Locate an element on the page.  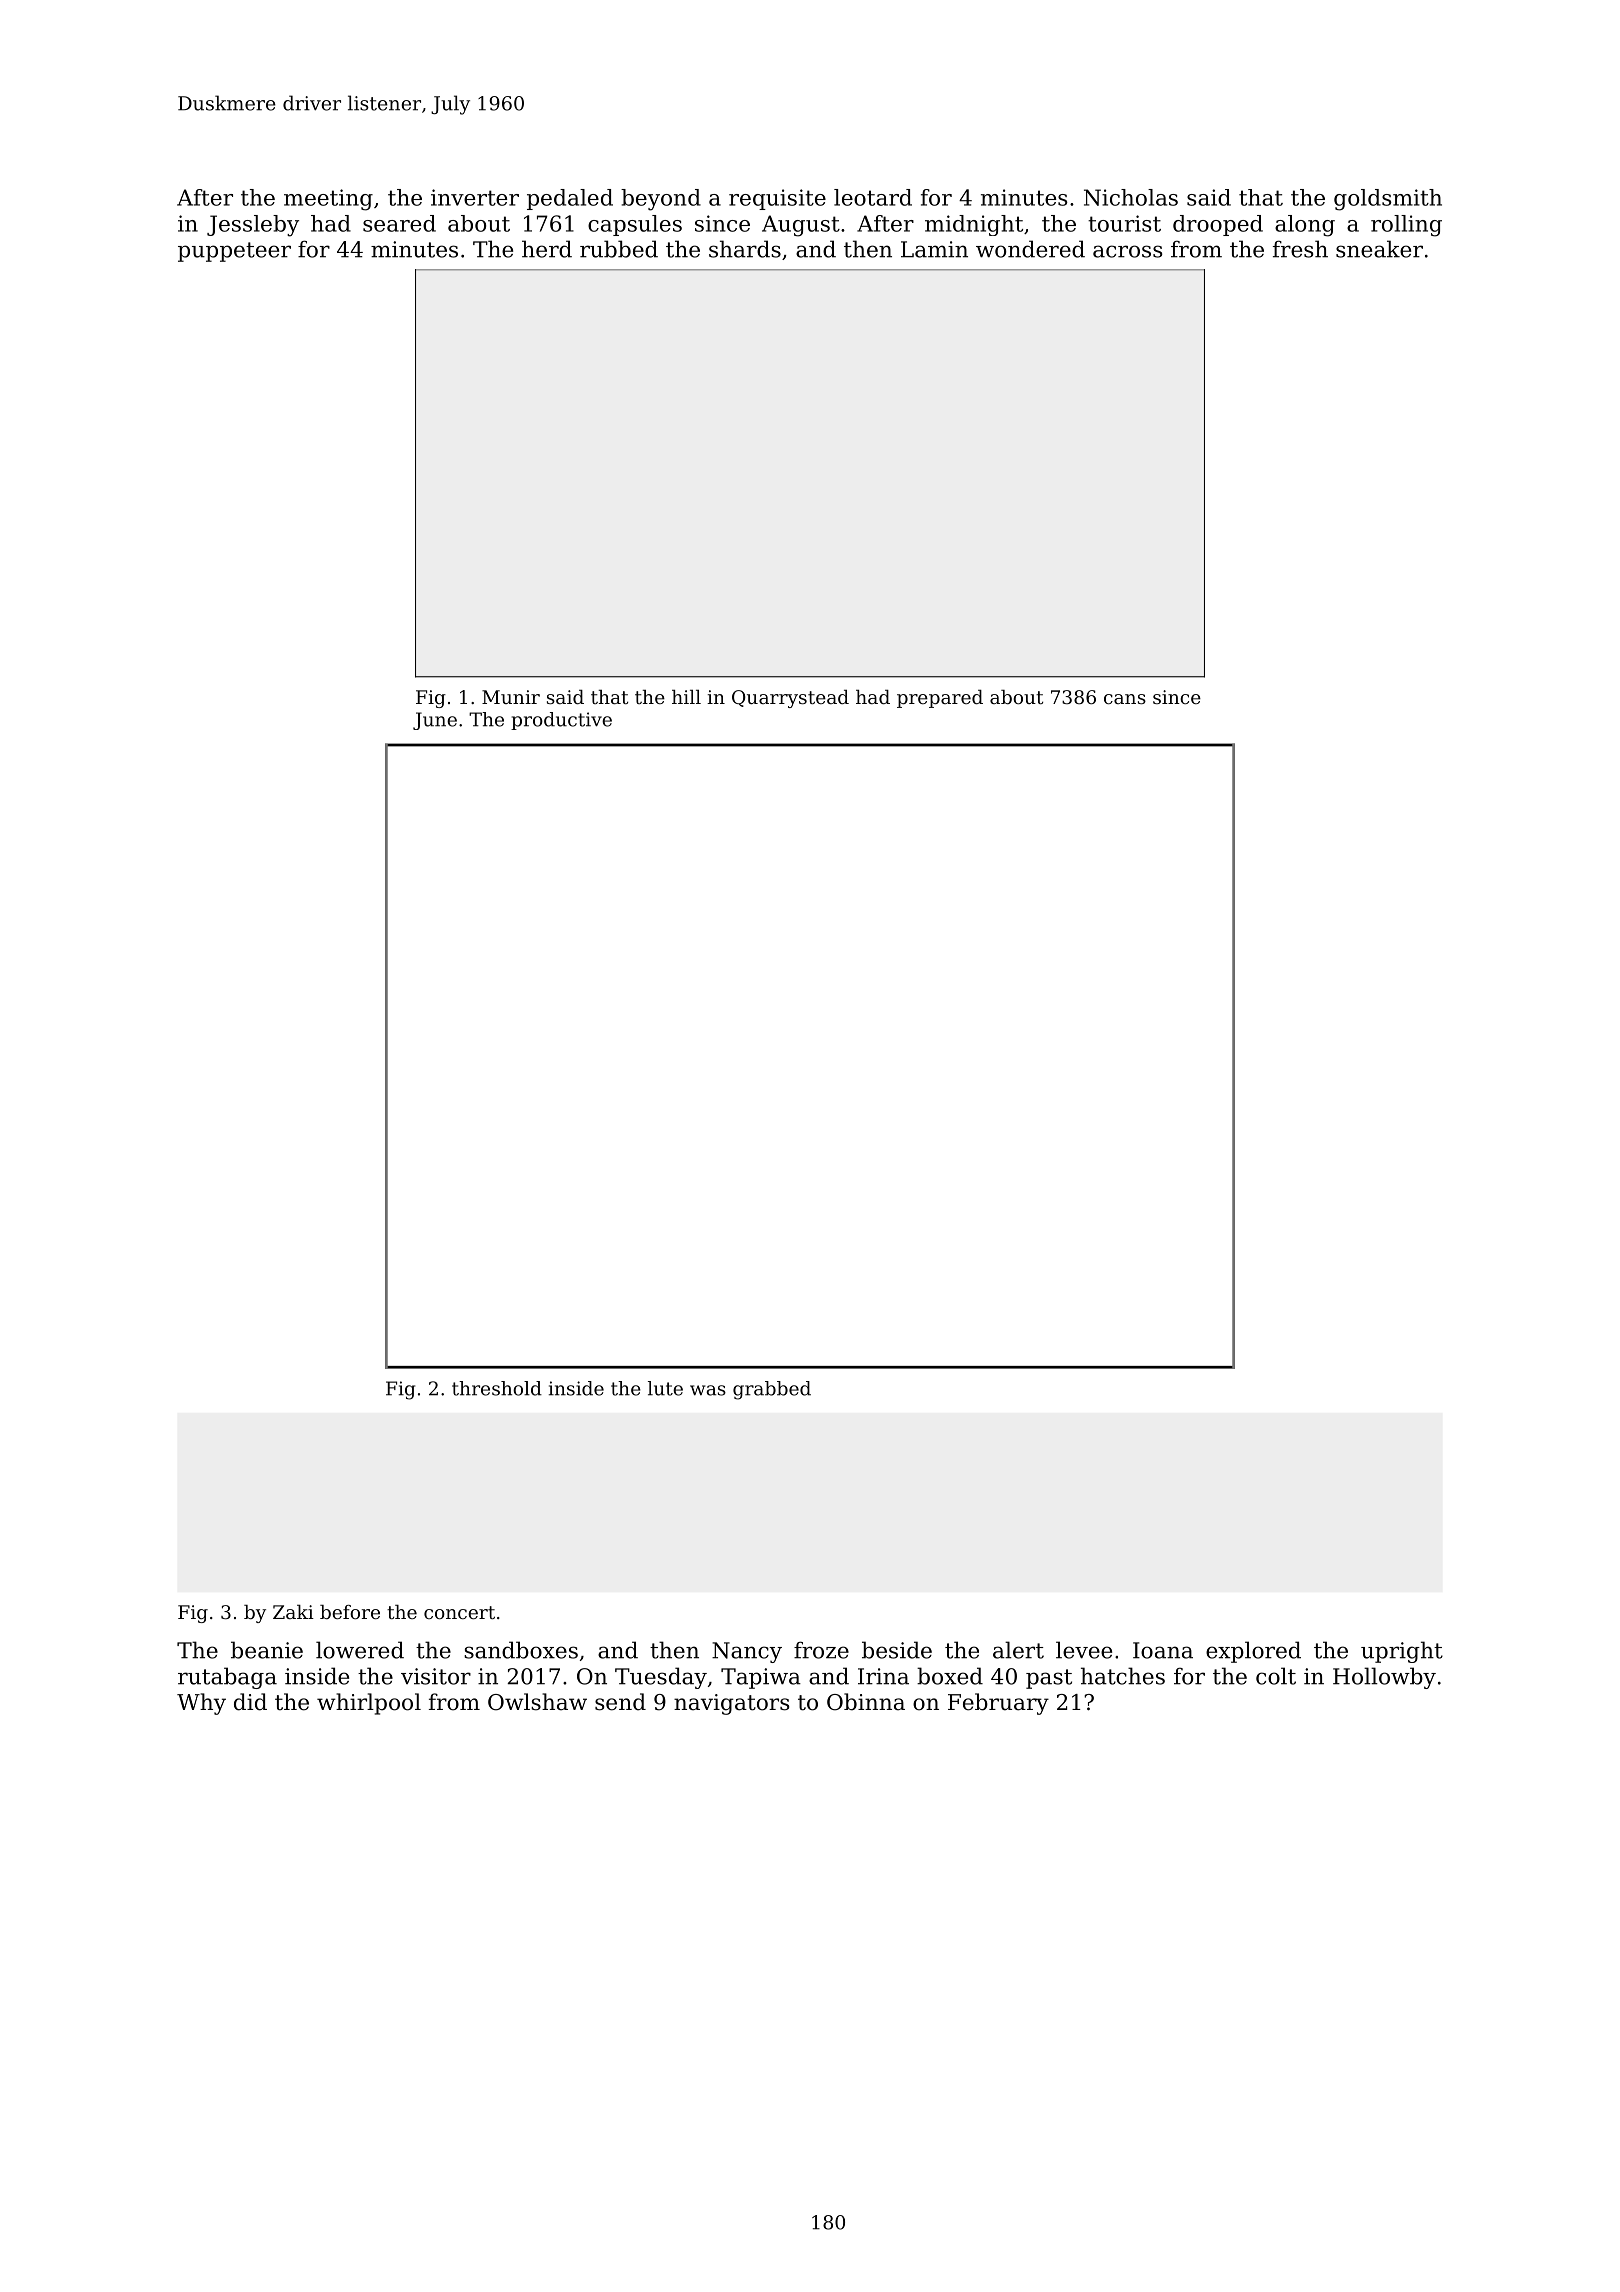
goldsmith is located at coordinates (1388, 200).
